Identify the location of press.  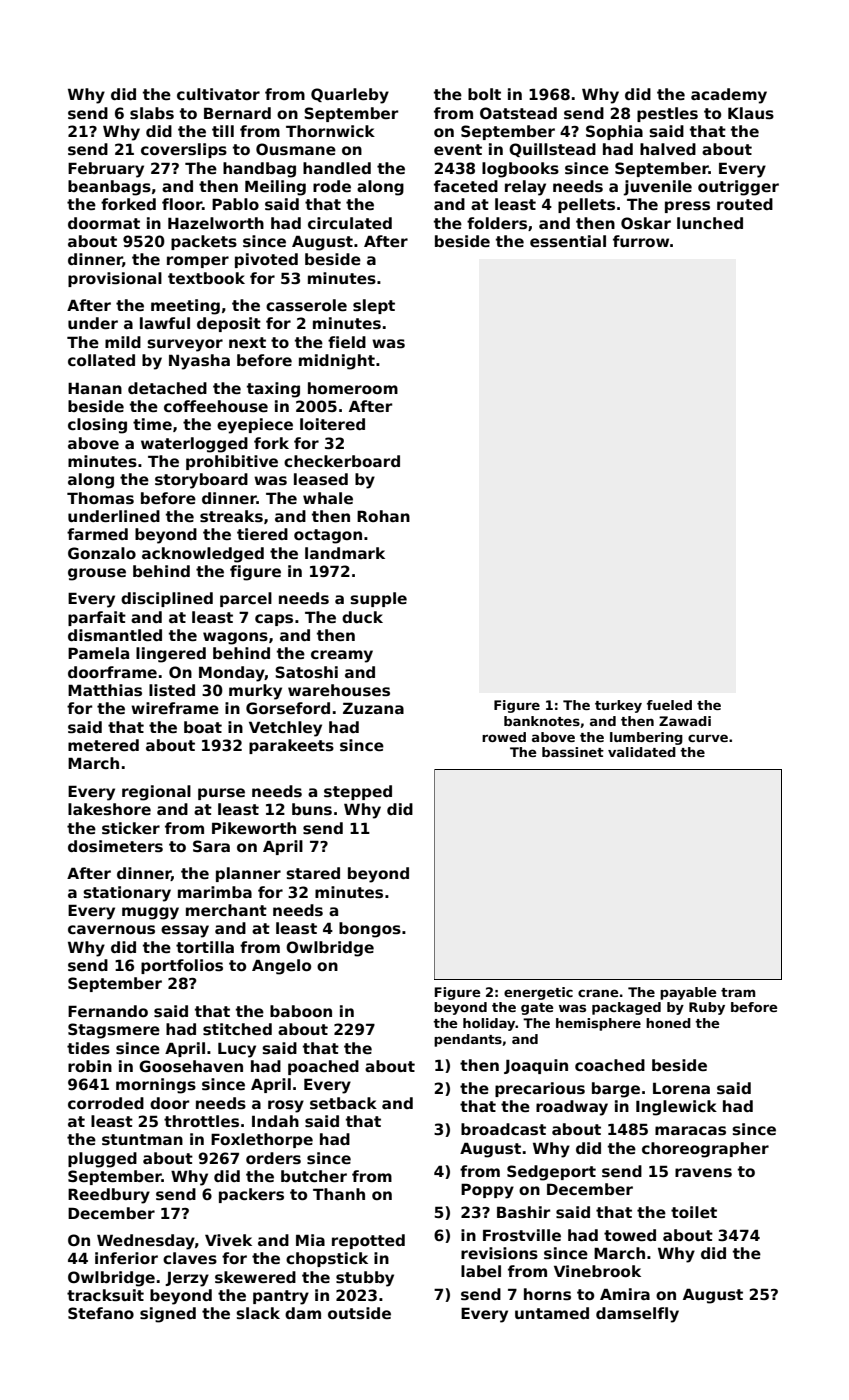
(687, 207).
